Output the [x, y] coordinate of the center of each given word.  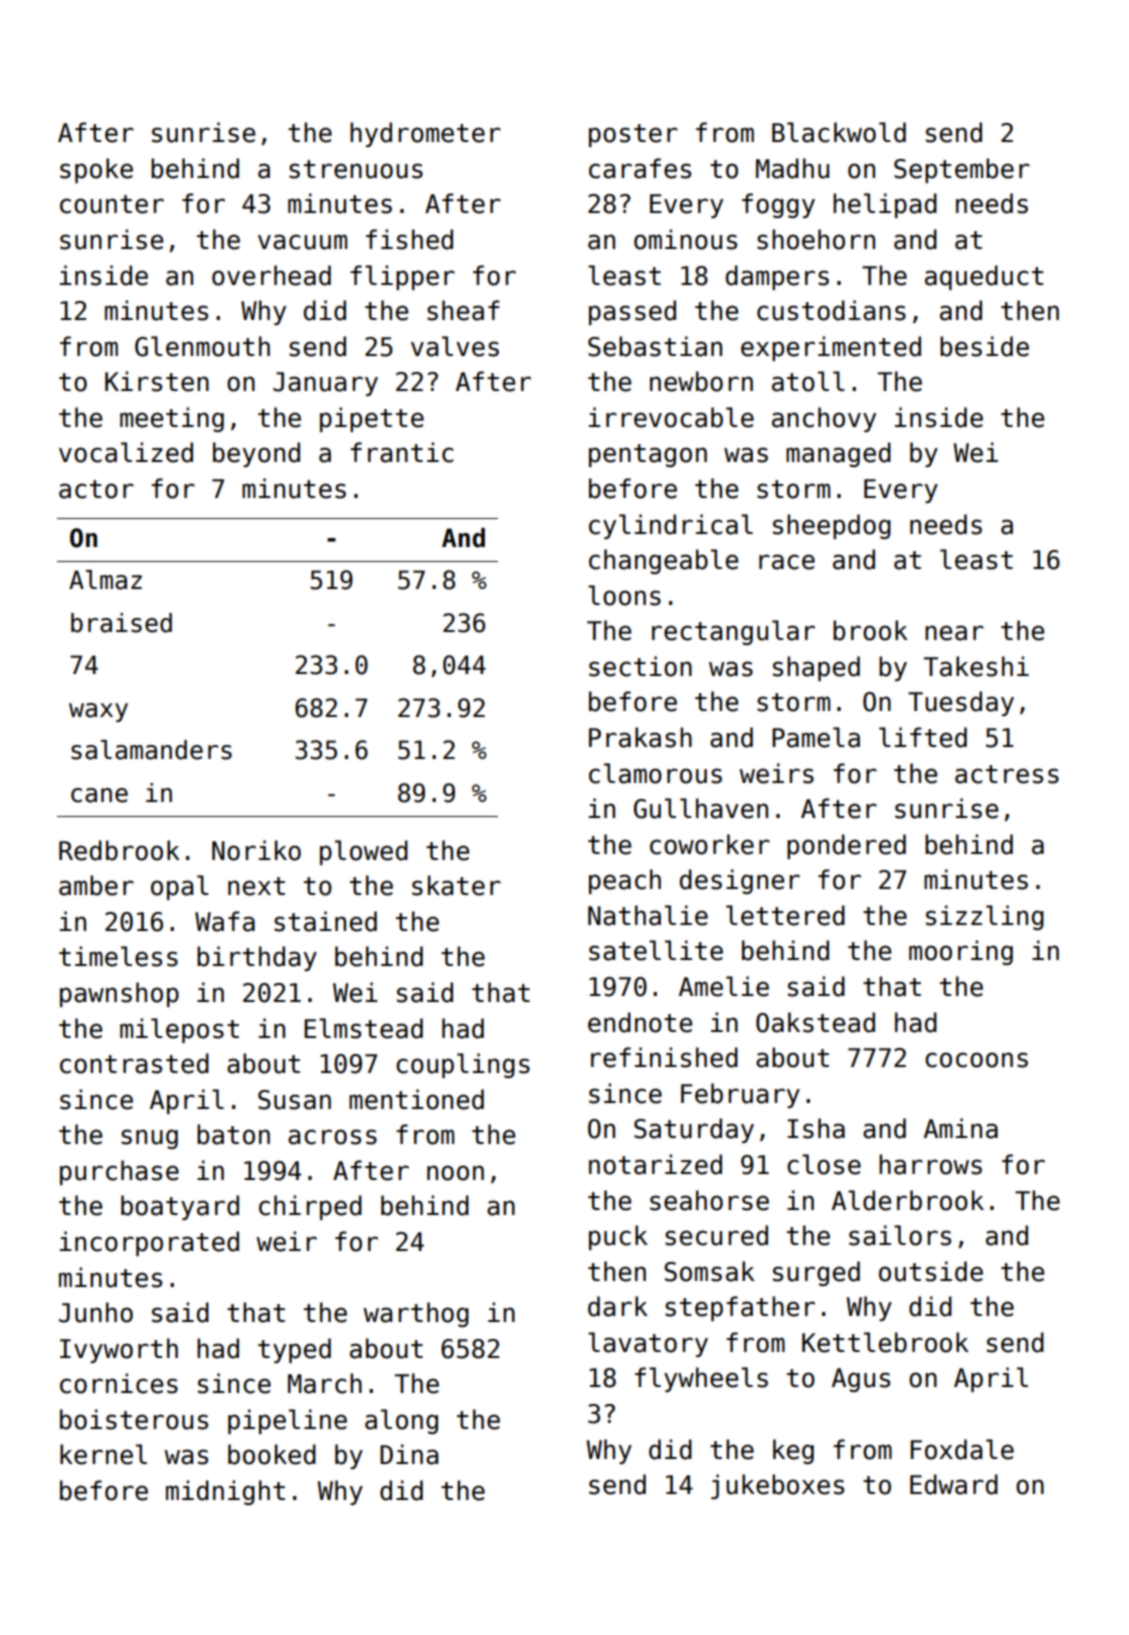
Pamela [816, 737]
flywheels [701, 1379]
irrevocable [671, 417]
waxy [98, 712]
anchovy [824, 419]
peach [625, 881]
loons [624, 595]
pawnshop [119, 994]
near [954, 633]
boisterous [134, 1419]
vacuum [302, 242]
